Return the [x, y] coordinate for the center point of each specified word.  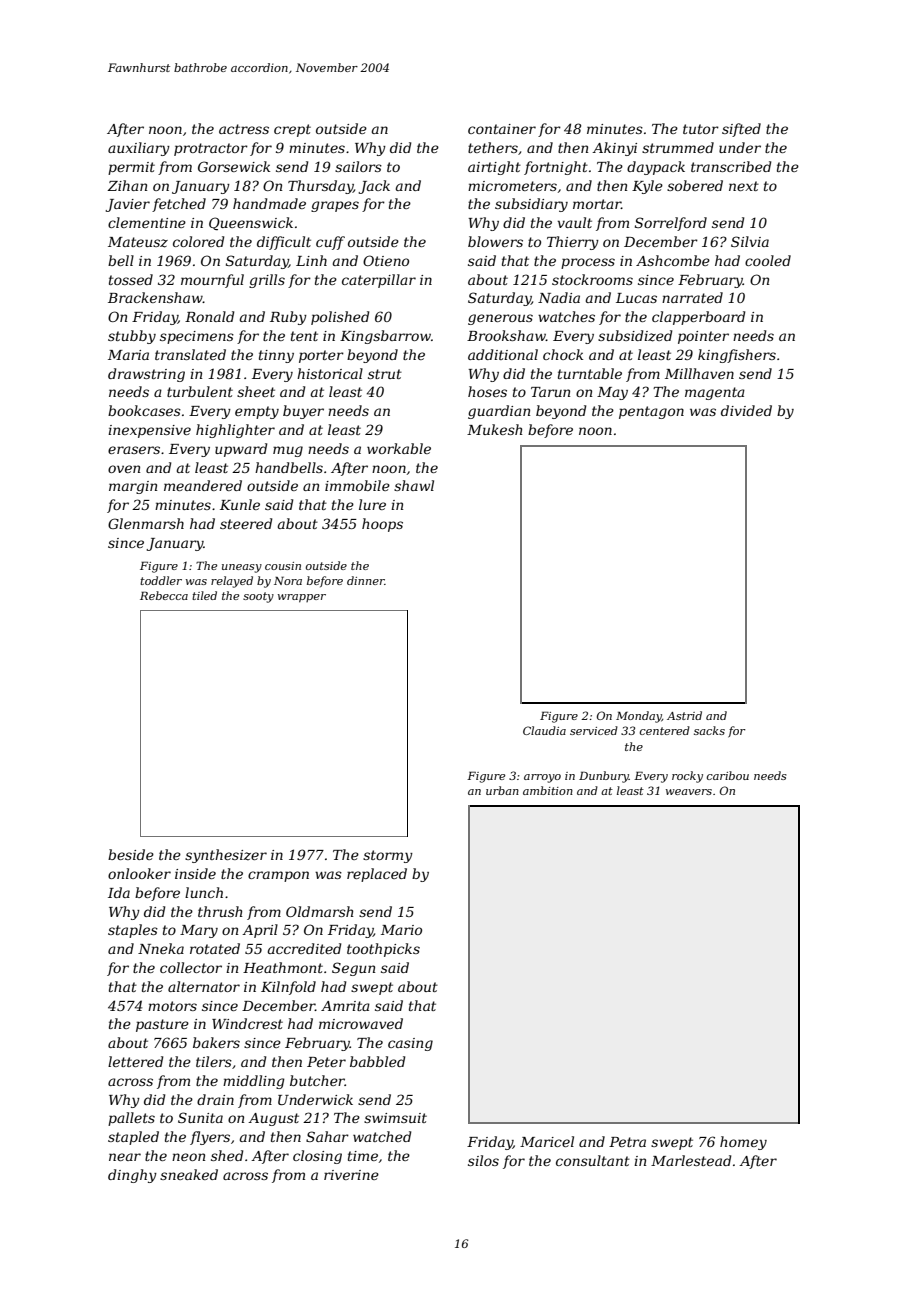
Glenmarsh [146, 523]
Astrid [684, 715]
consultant [593, 1160]
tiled [204, 595]
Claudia [544, 730]
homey [743, 1143]
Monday [639, 717]
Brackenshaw [155, 297]
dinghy [132, 1176]
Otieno [386, 260]
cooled [768, 260]
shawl [414, 485]
